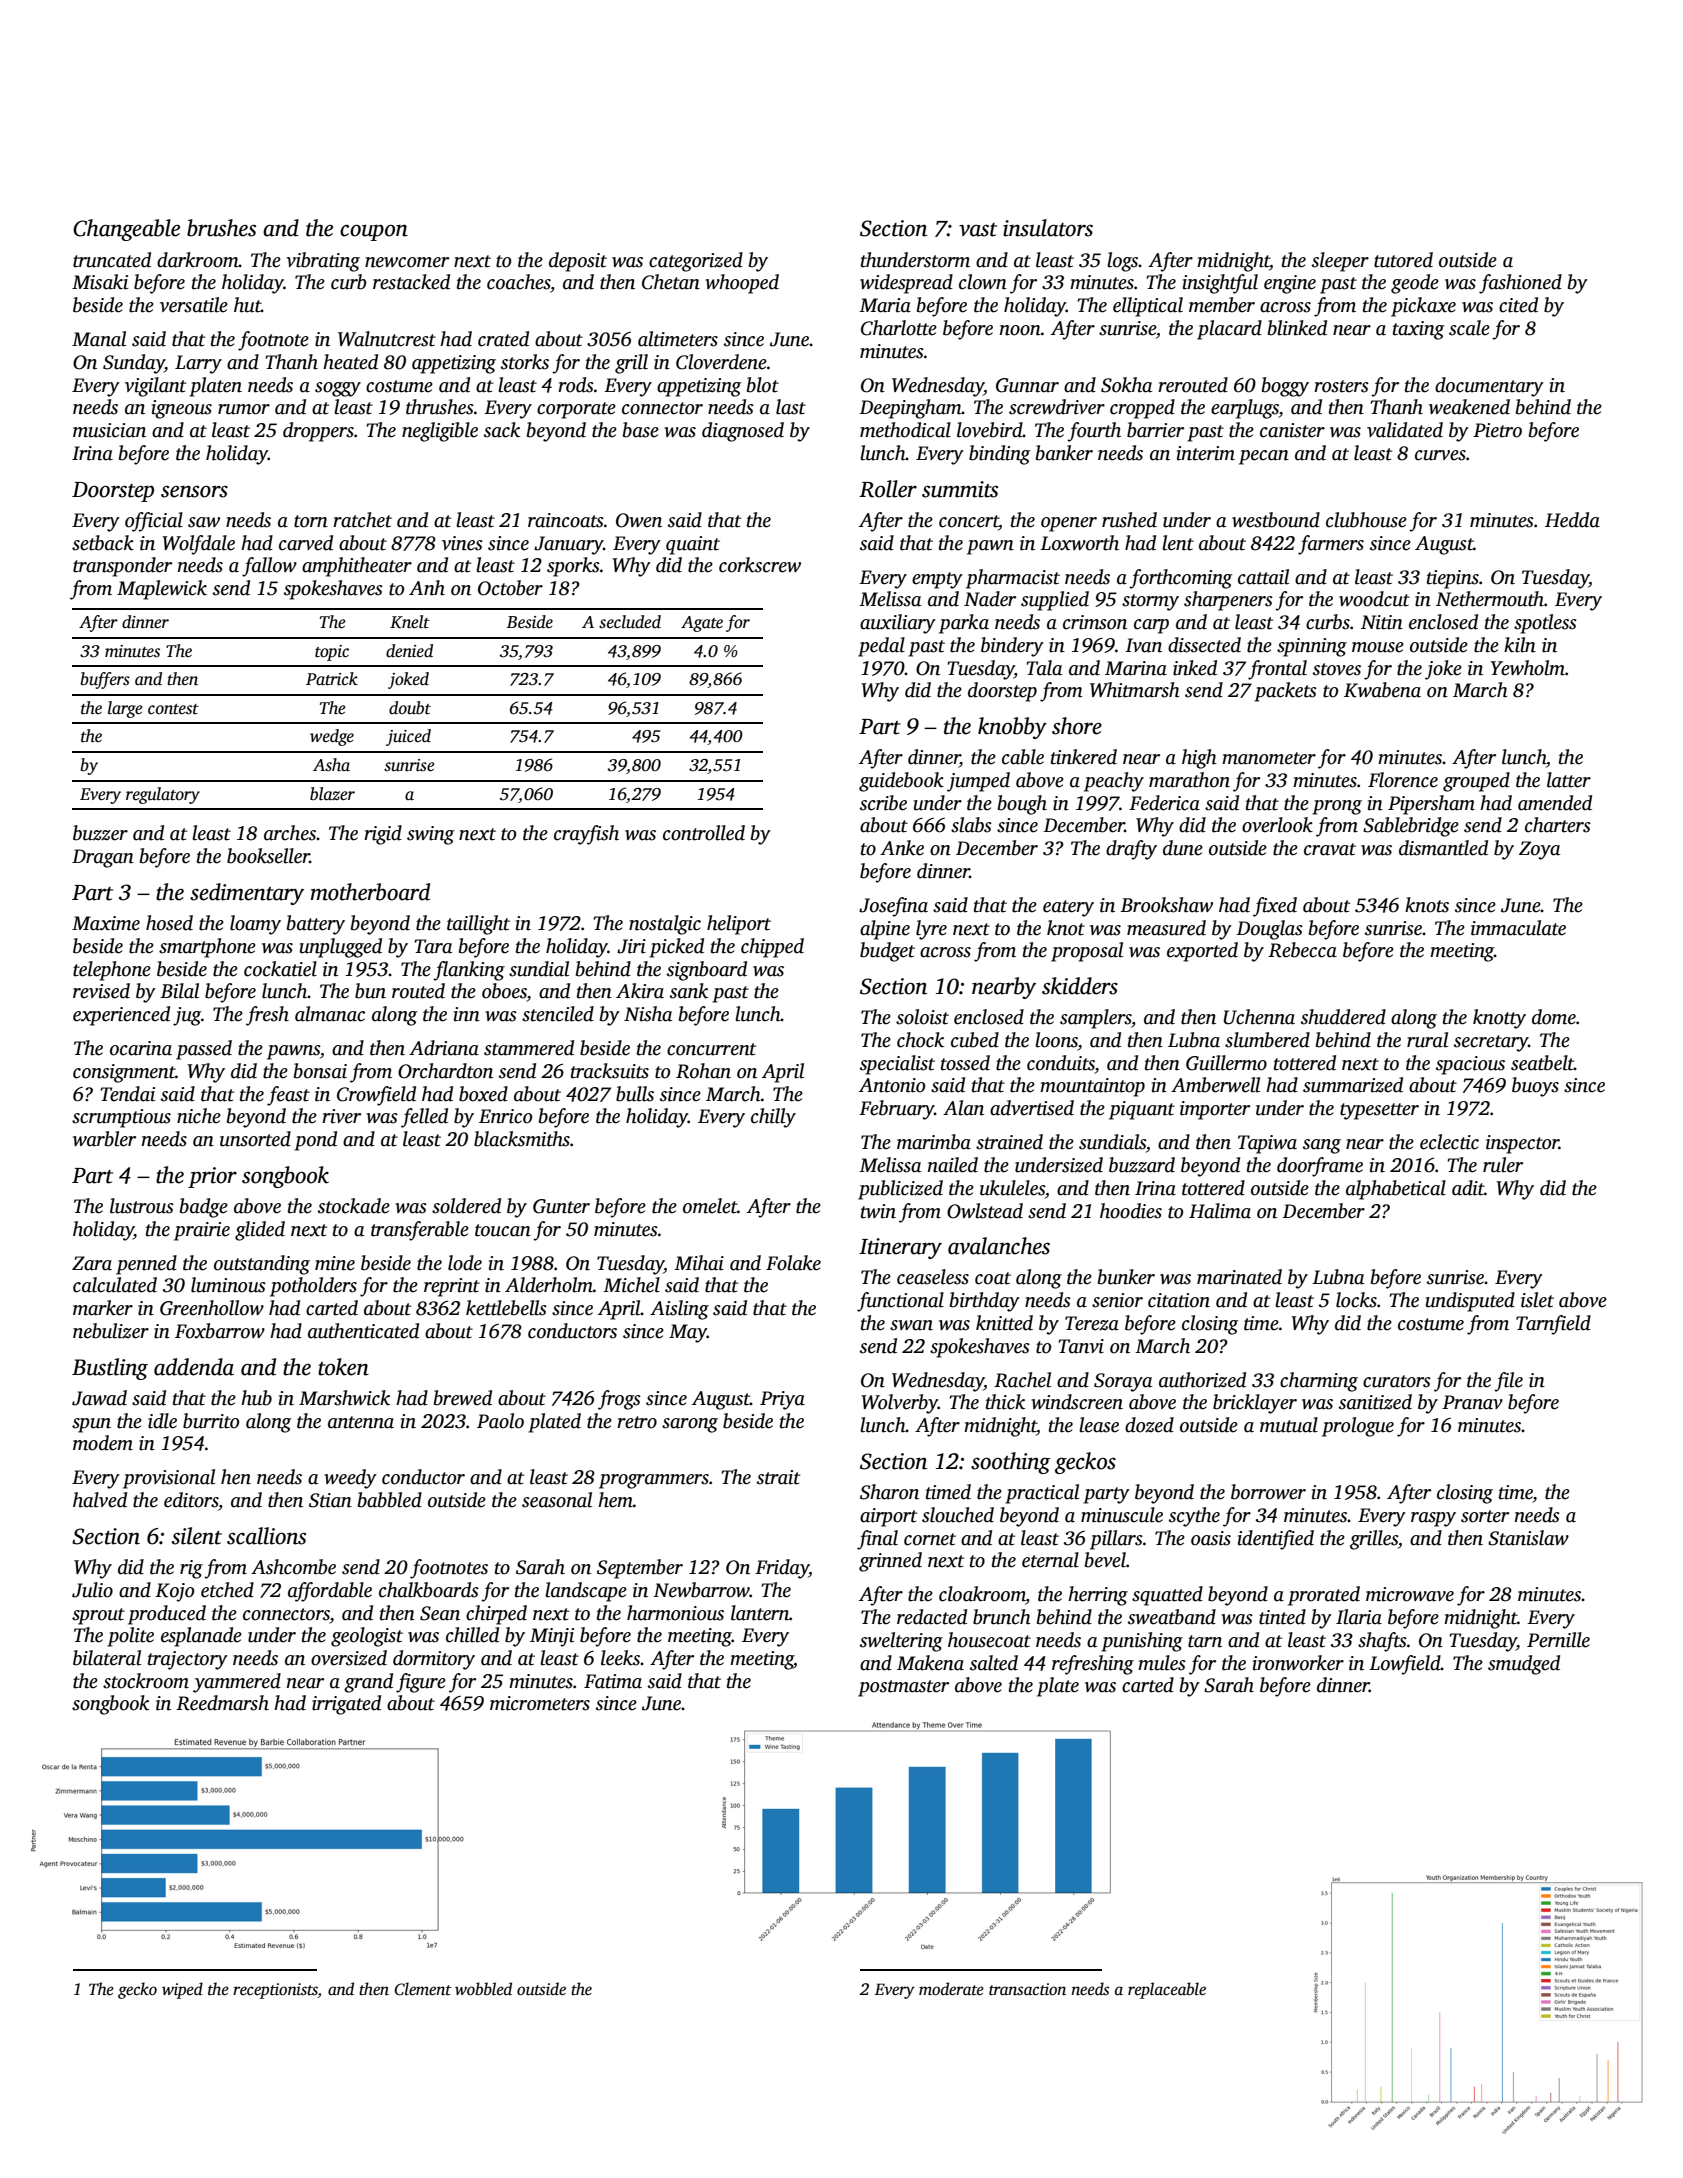 This image has width=1683, height=2178. I want to click on mutual, so click(1289, 1425).
